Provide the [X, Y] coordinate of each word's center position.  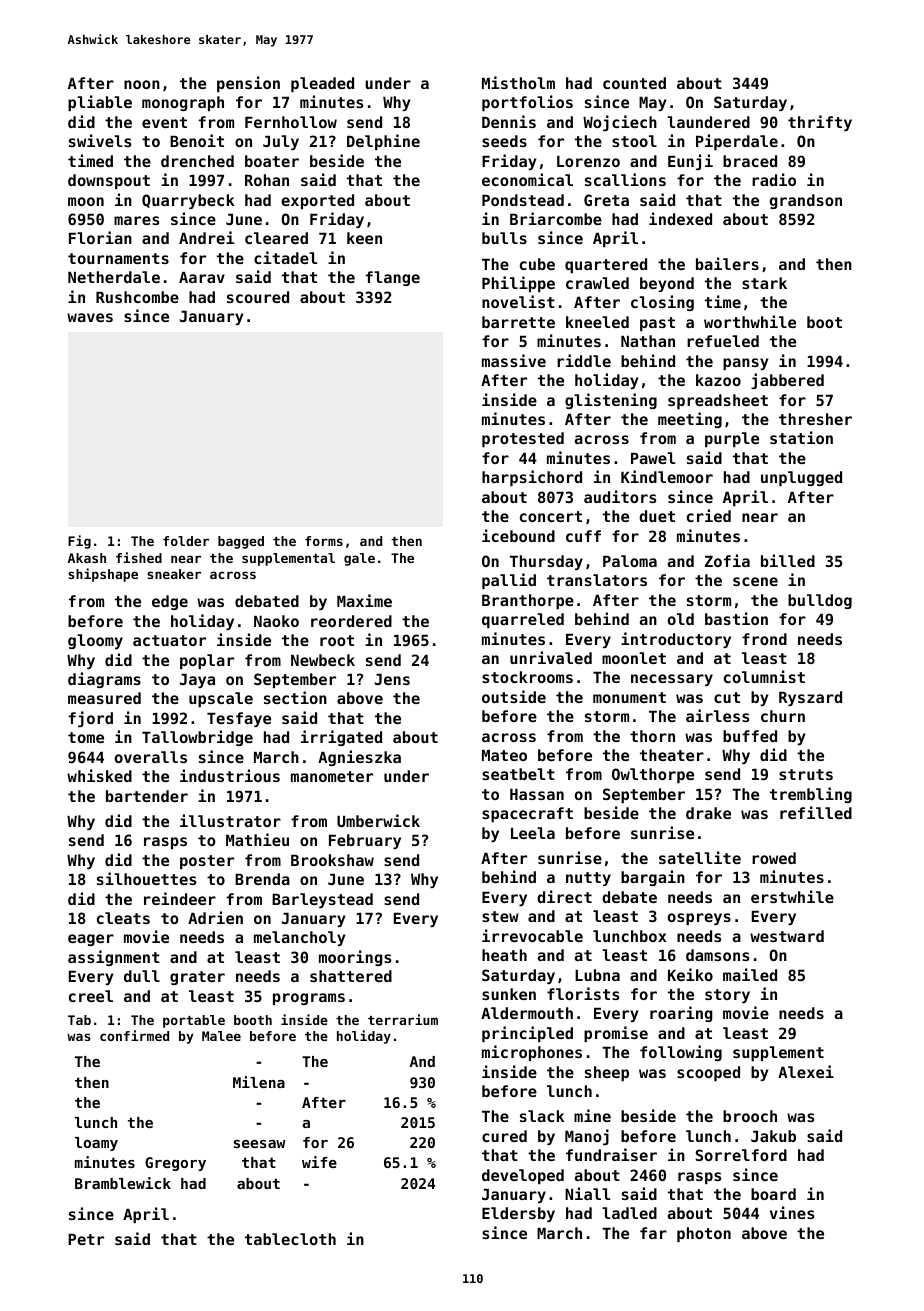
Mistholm [518, 82]
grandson [806, 201]
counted [634, 83]
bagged [241, 542]
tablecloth [290, 1239]
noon [142, 84]
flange [393, 278]
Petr [86, 1239]
